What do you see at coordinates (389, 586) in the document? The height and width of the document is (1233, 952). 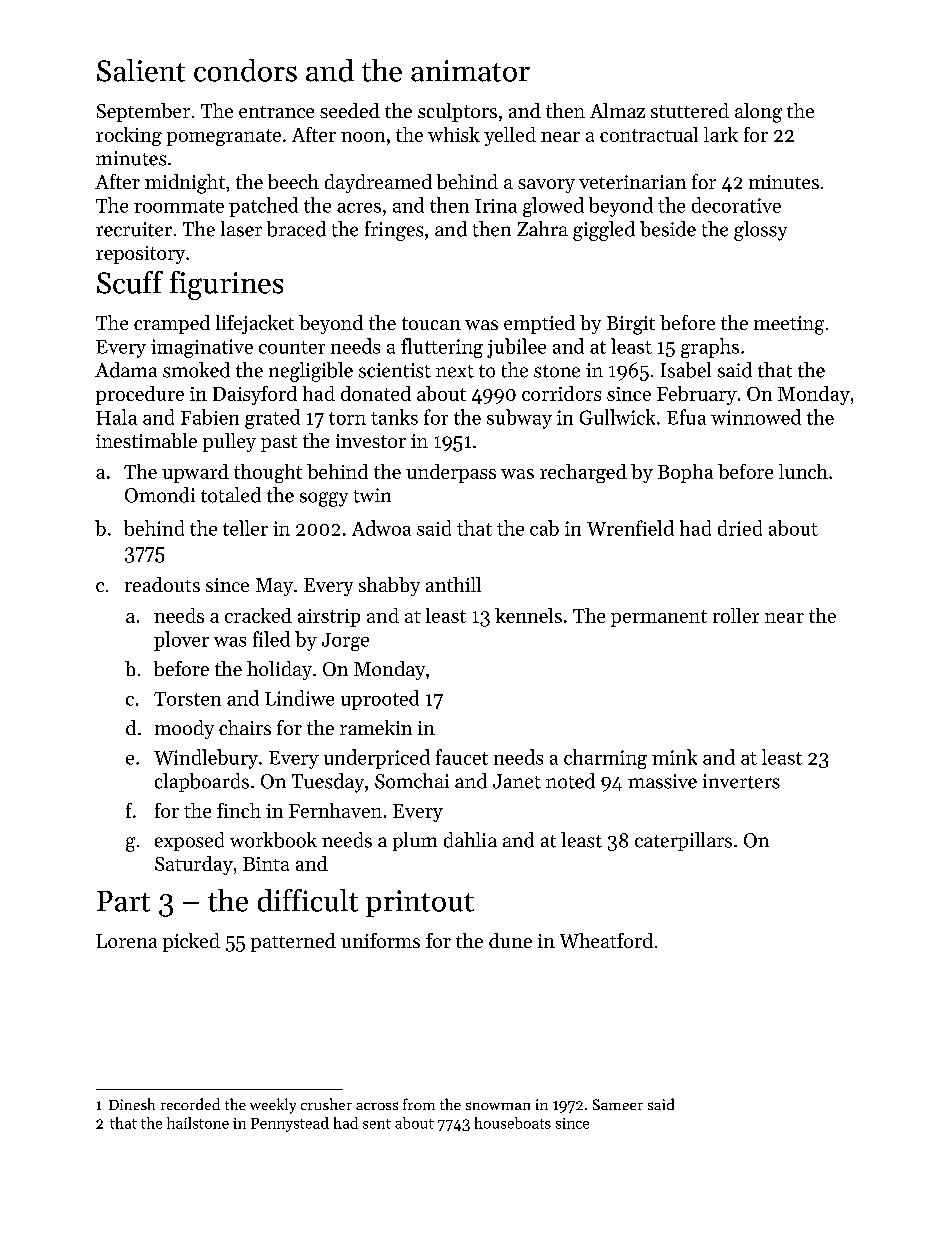 I see `shabby` at bounding box center [389, 586].
